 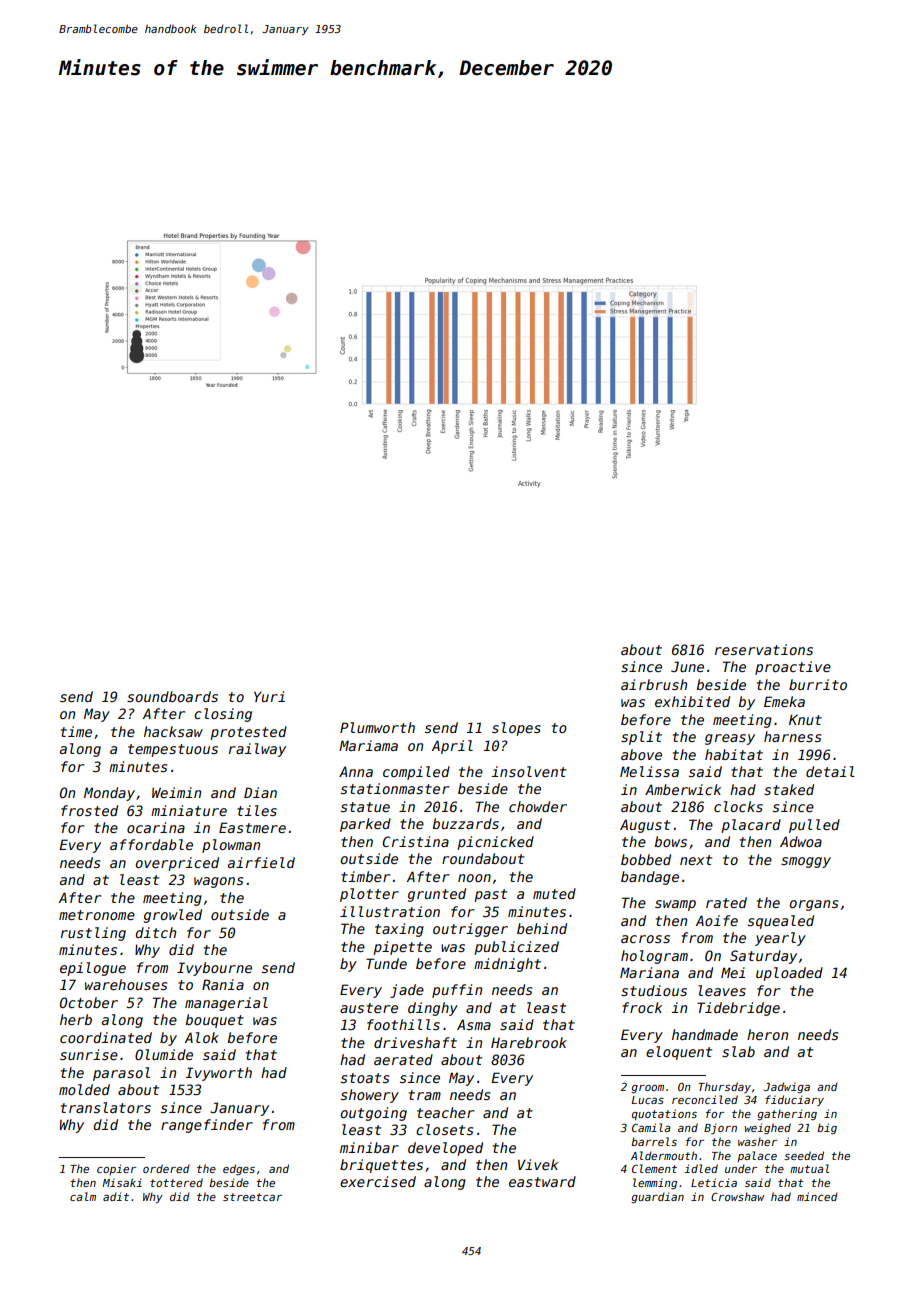 What do you see at coordinates (764, 649) in the page?
I see `reservations` at bounding box center [764, 649].
